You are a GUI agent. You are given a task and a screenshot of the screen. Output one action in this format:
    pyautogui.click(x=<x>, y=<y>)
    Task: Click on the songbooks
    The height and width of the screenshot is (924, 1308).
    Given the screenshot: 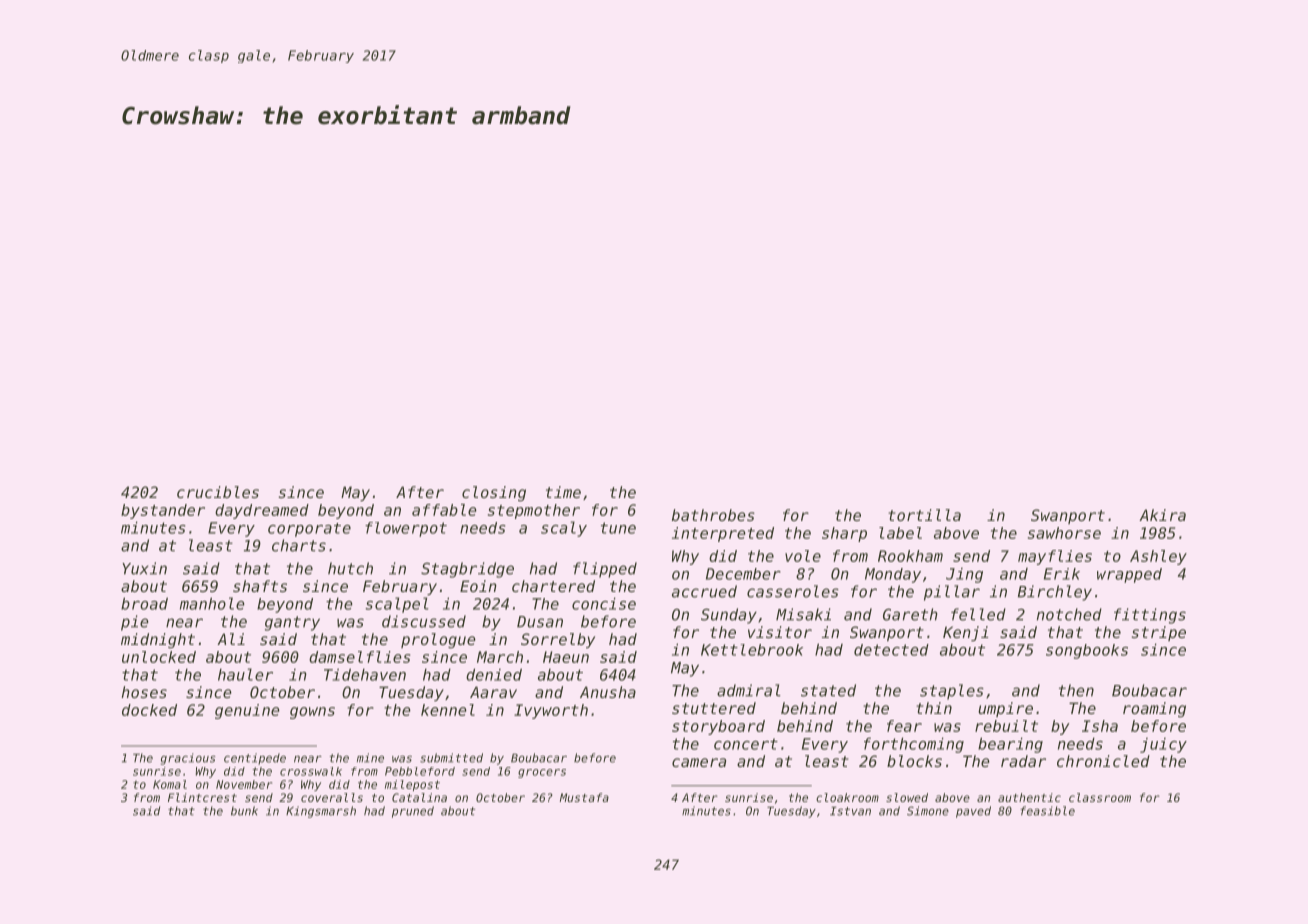 What is the action you would take?
    pyautogui.click(x=1087, y=651)
